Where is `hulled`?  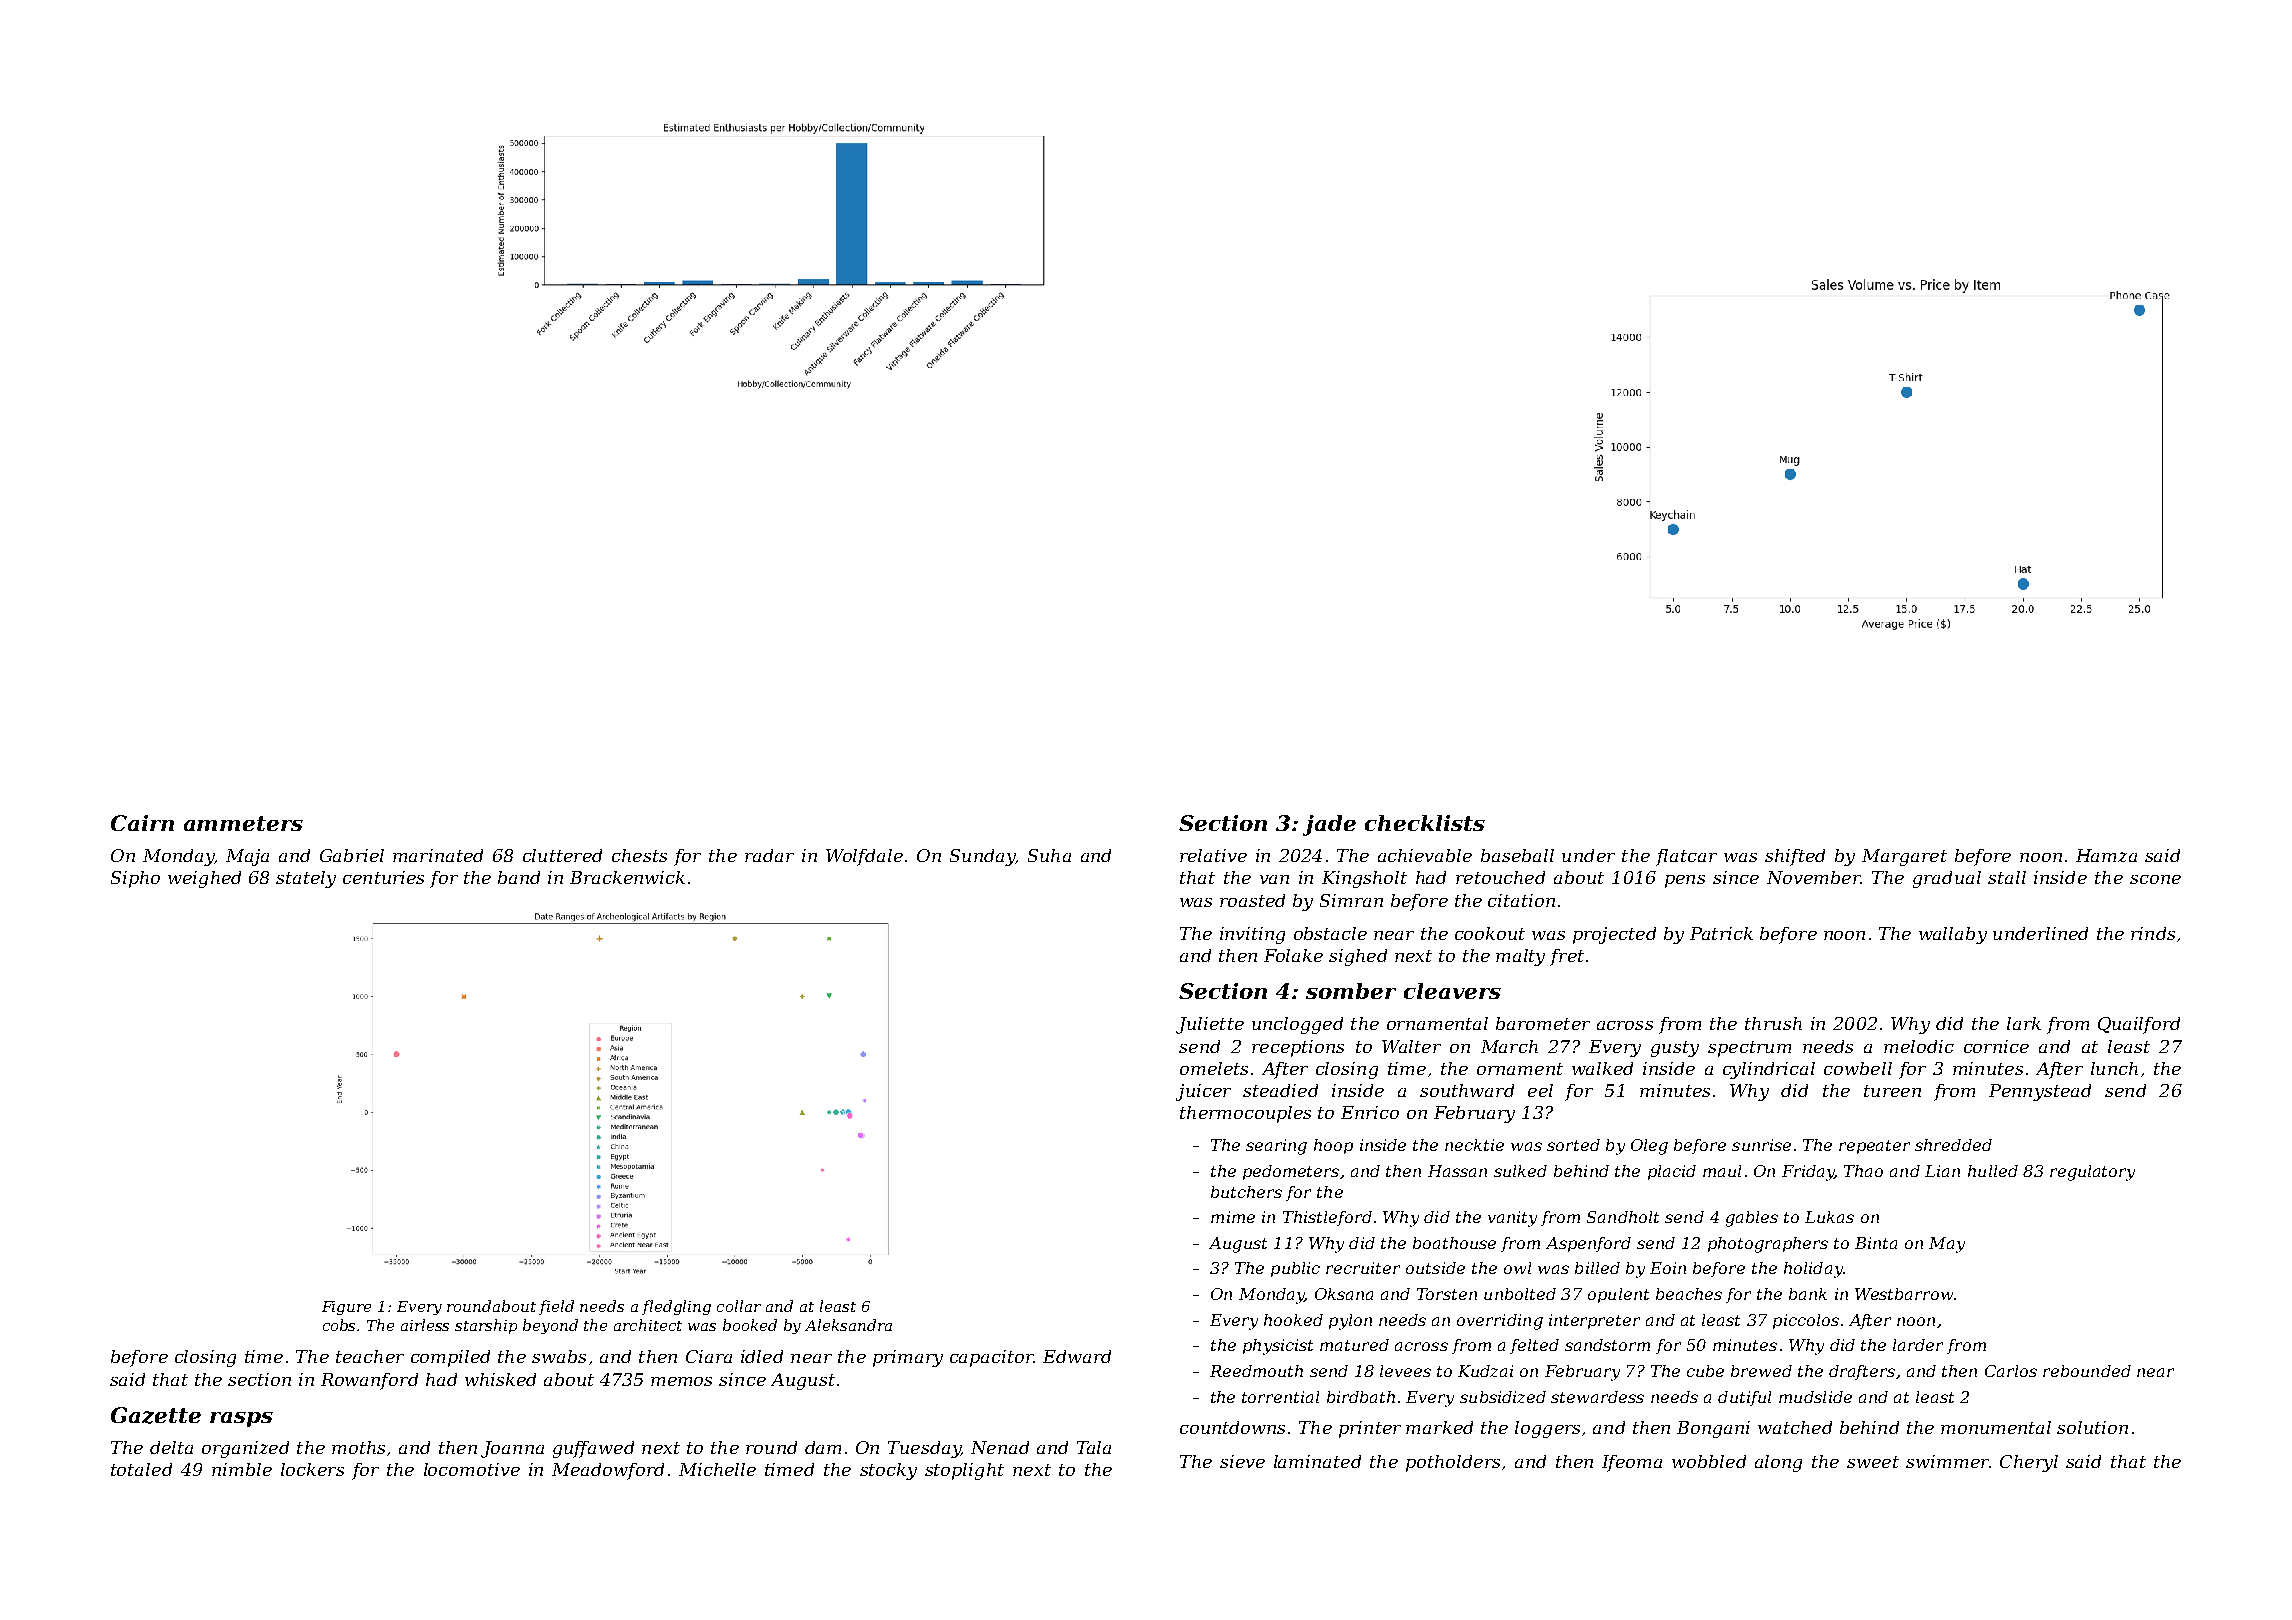 hulled is located at coordinates (1993, 1171).
